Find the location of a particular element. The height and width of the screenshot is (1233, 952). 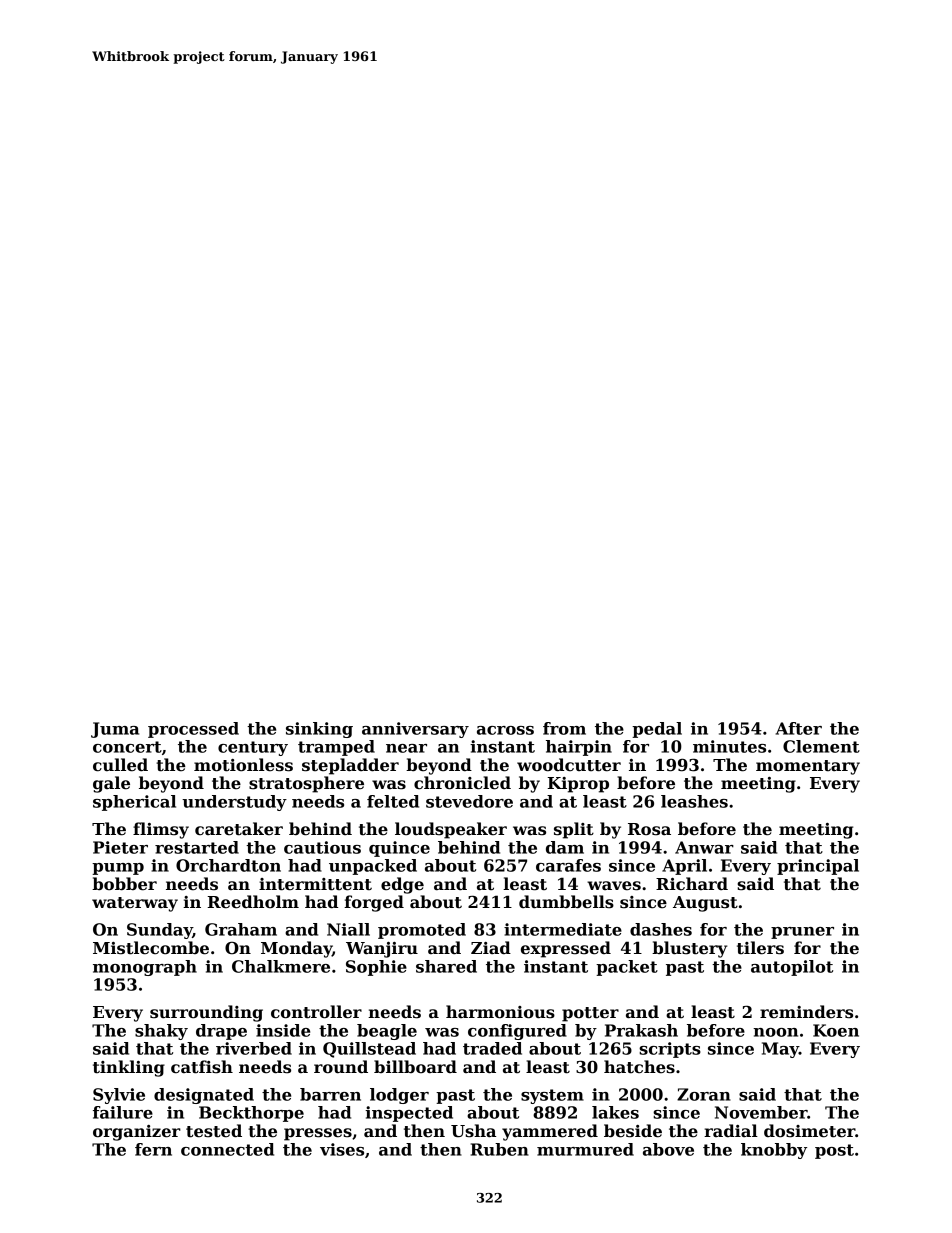

Juma is located at coordinates (115, 730).
